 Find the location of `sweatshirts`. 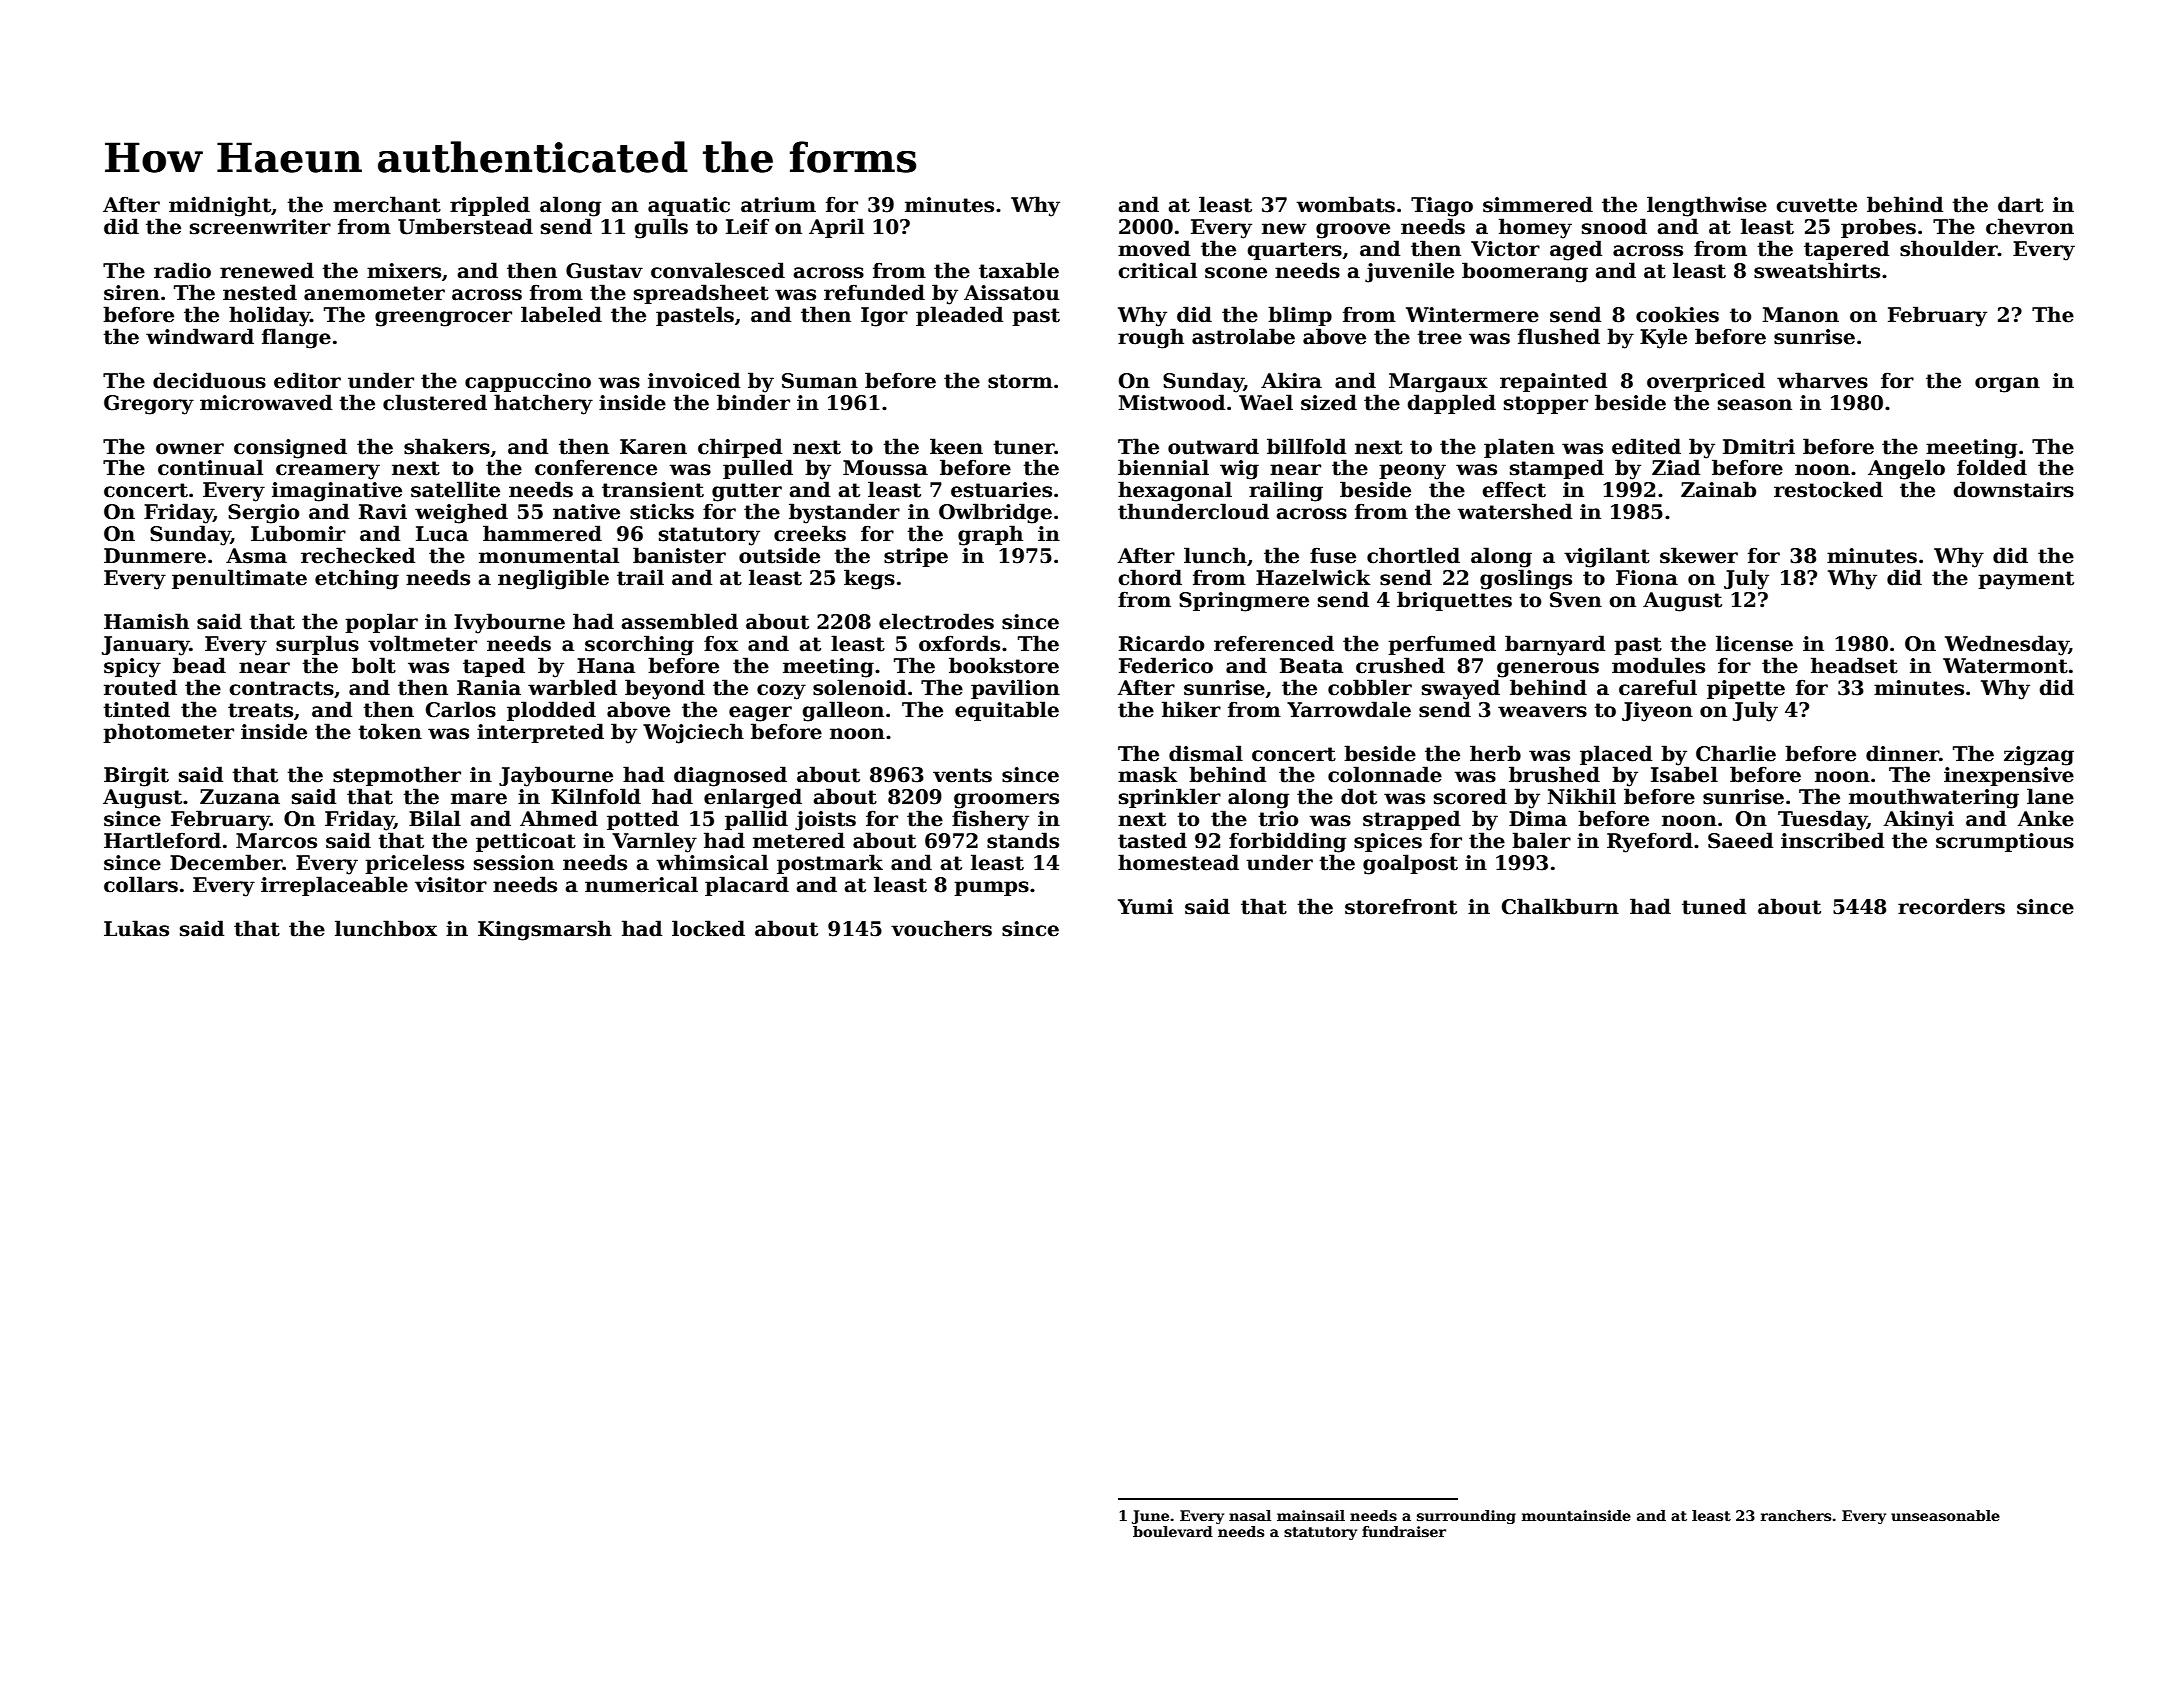

sweatshirts is located at coordinates (1817, 270).
